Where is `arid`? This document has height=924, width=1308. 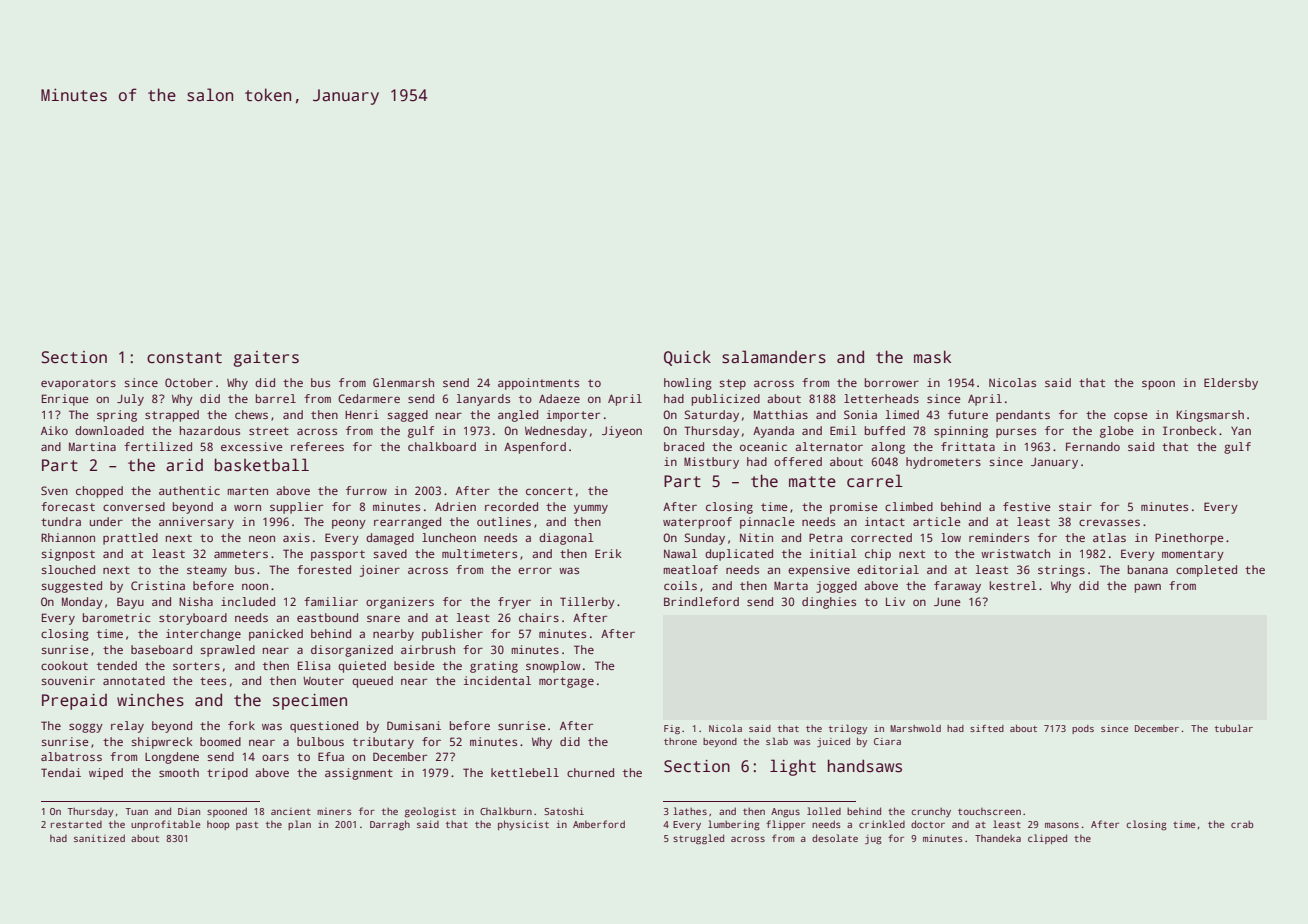 arid is located at coordinates (184, 465).
